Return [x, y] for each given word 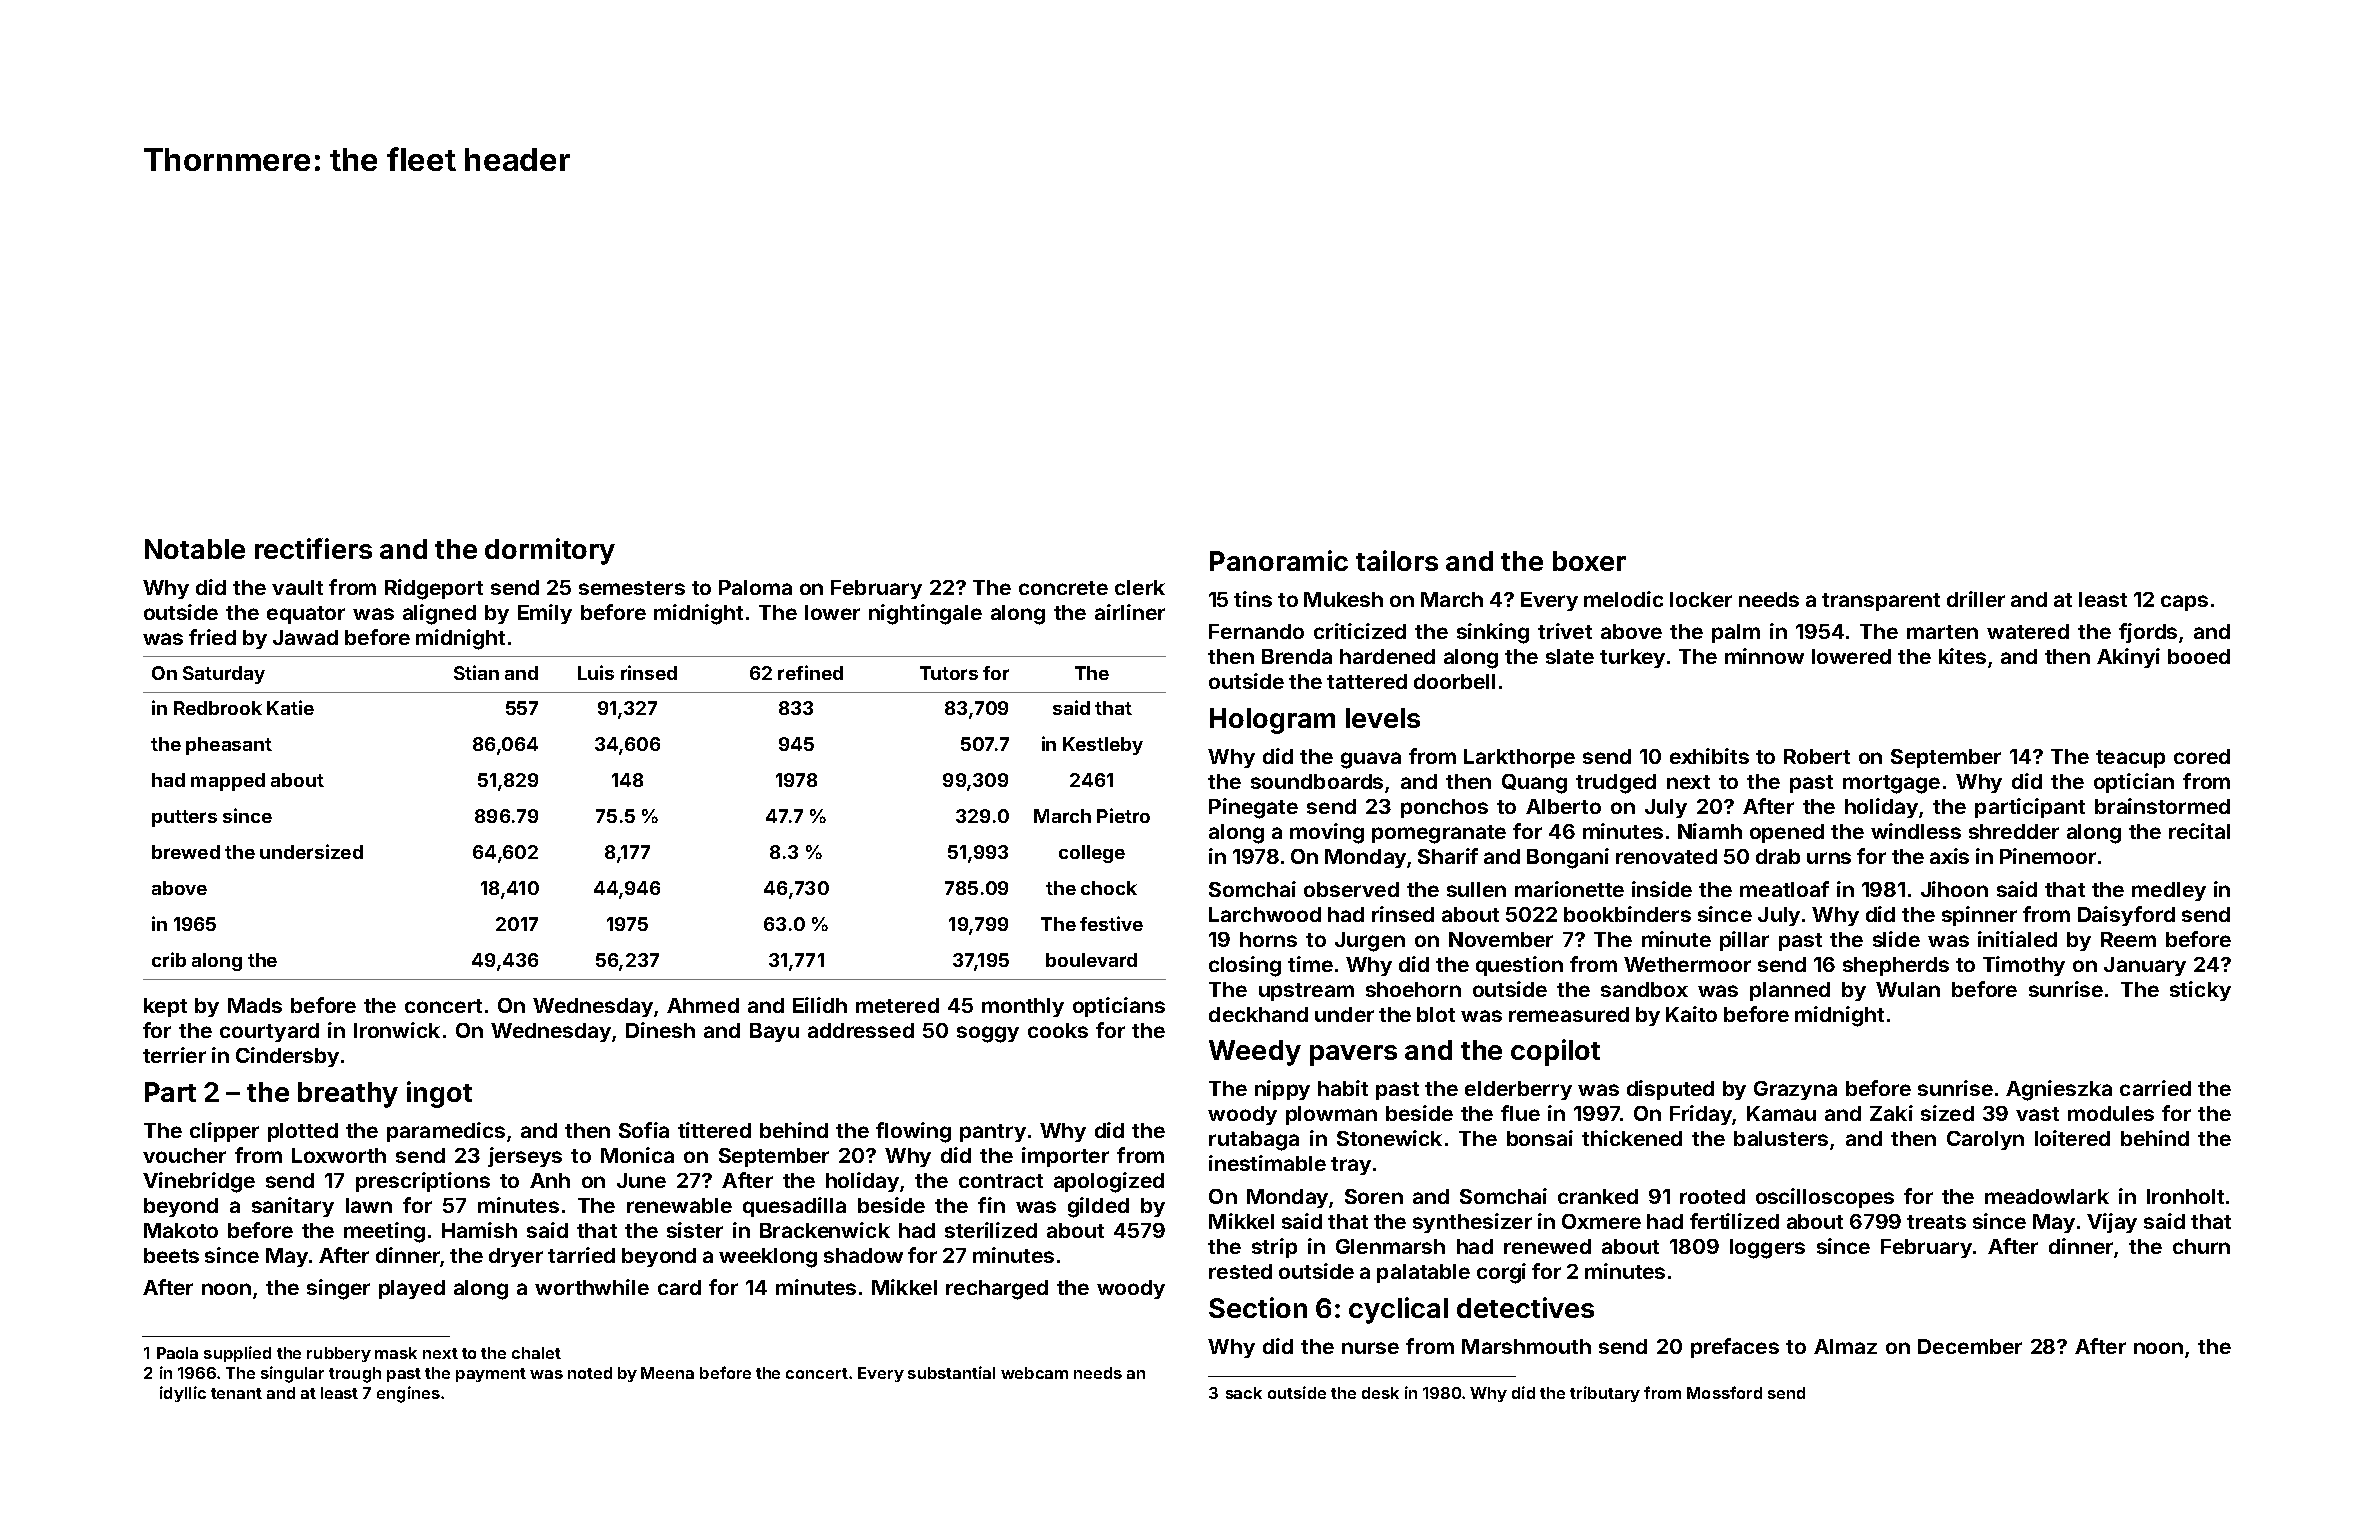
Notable [195, 549]
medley [2169, 891]
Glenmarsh [1390, 1246]
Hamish [479, 1230]
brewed [186, 852]
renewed [1547, 1246]
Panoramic [1279, 560]
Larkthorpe [1519, 758]
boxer [1589, 561]
